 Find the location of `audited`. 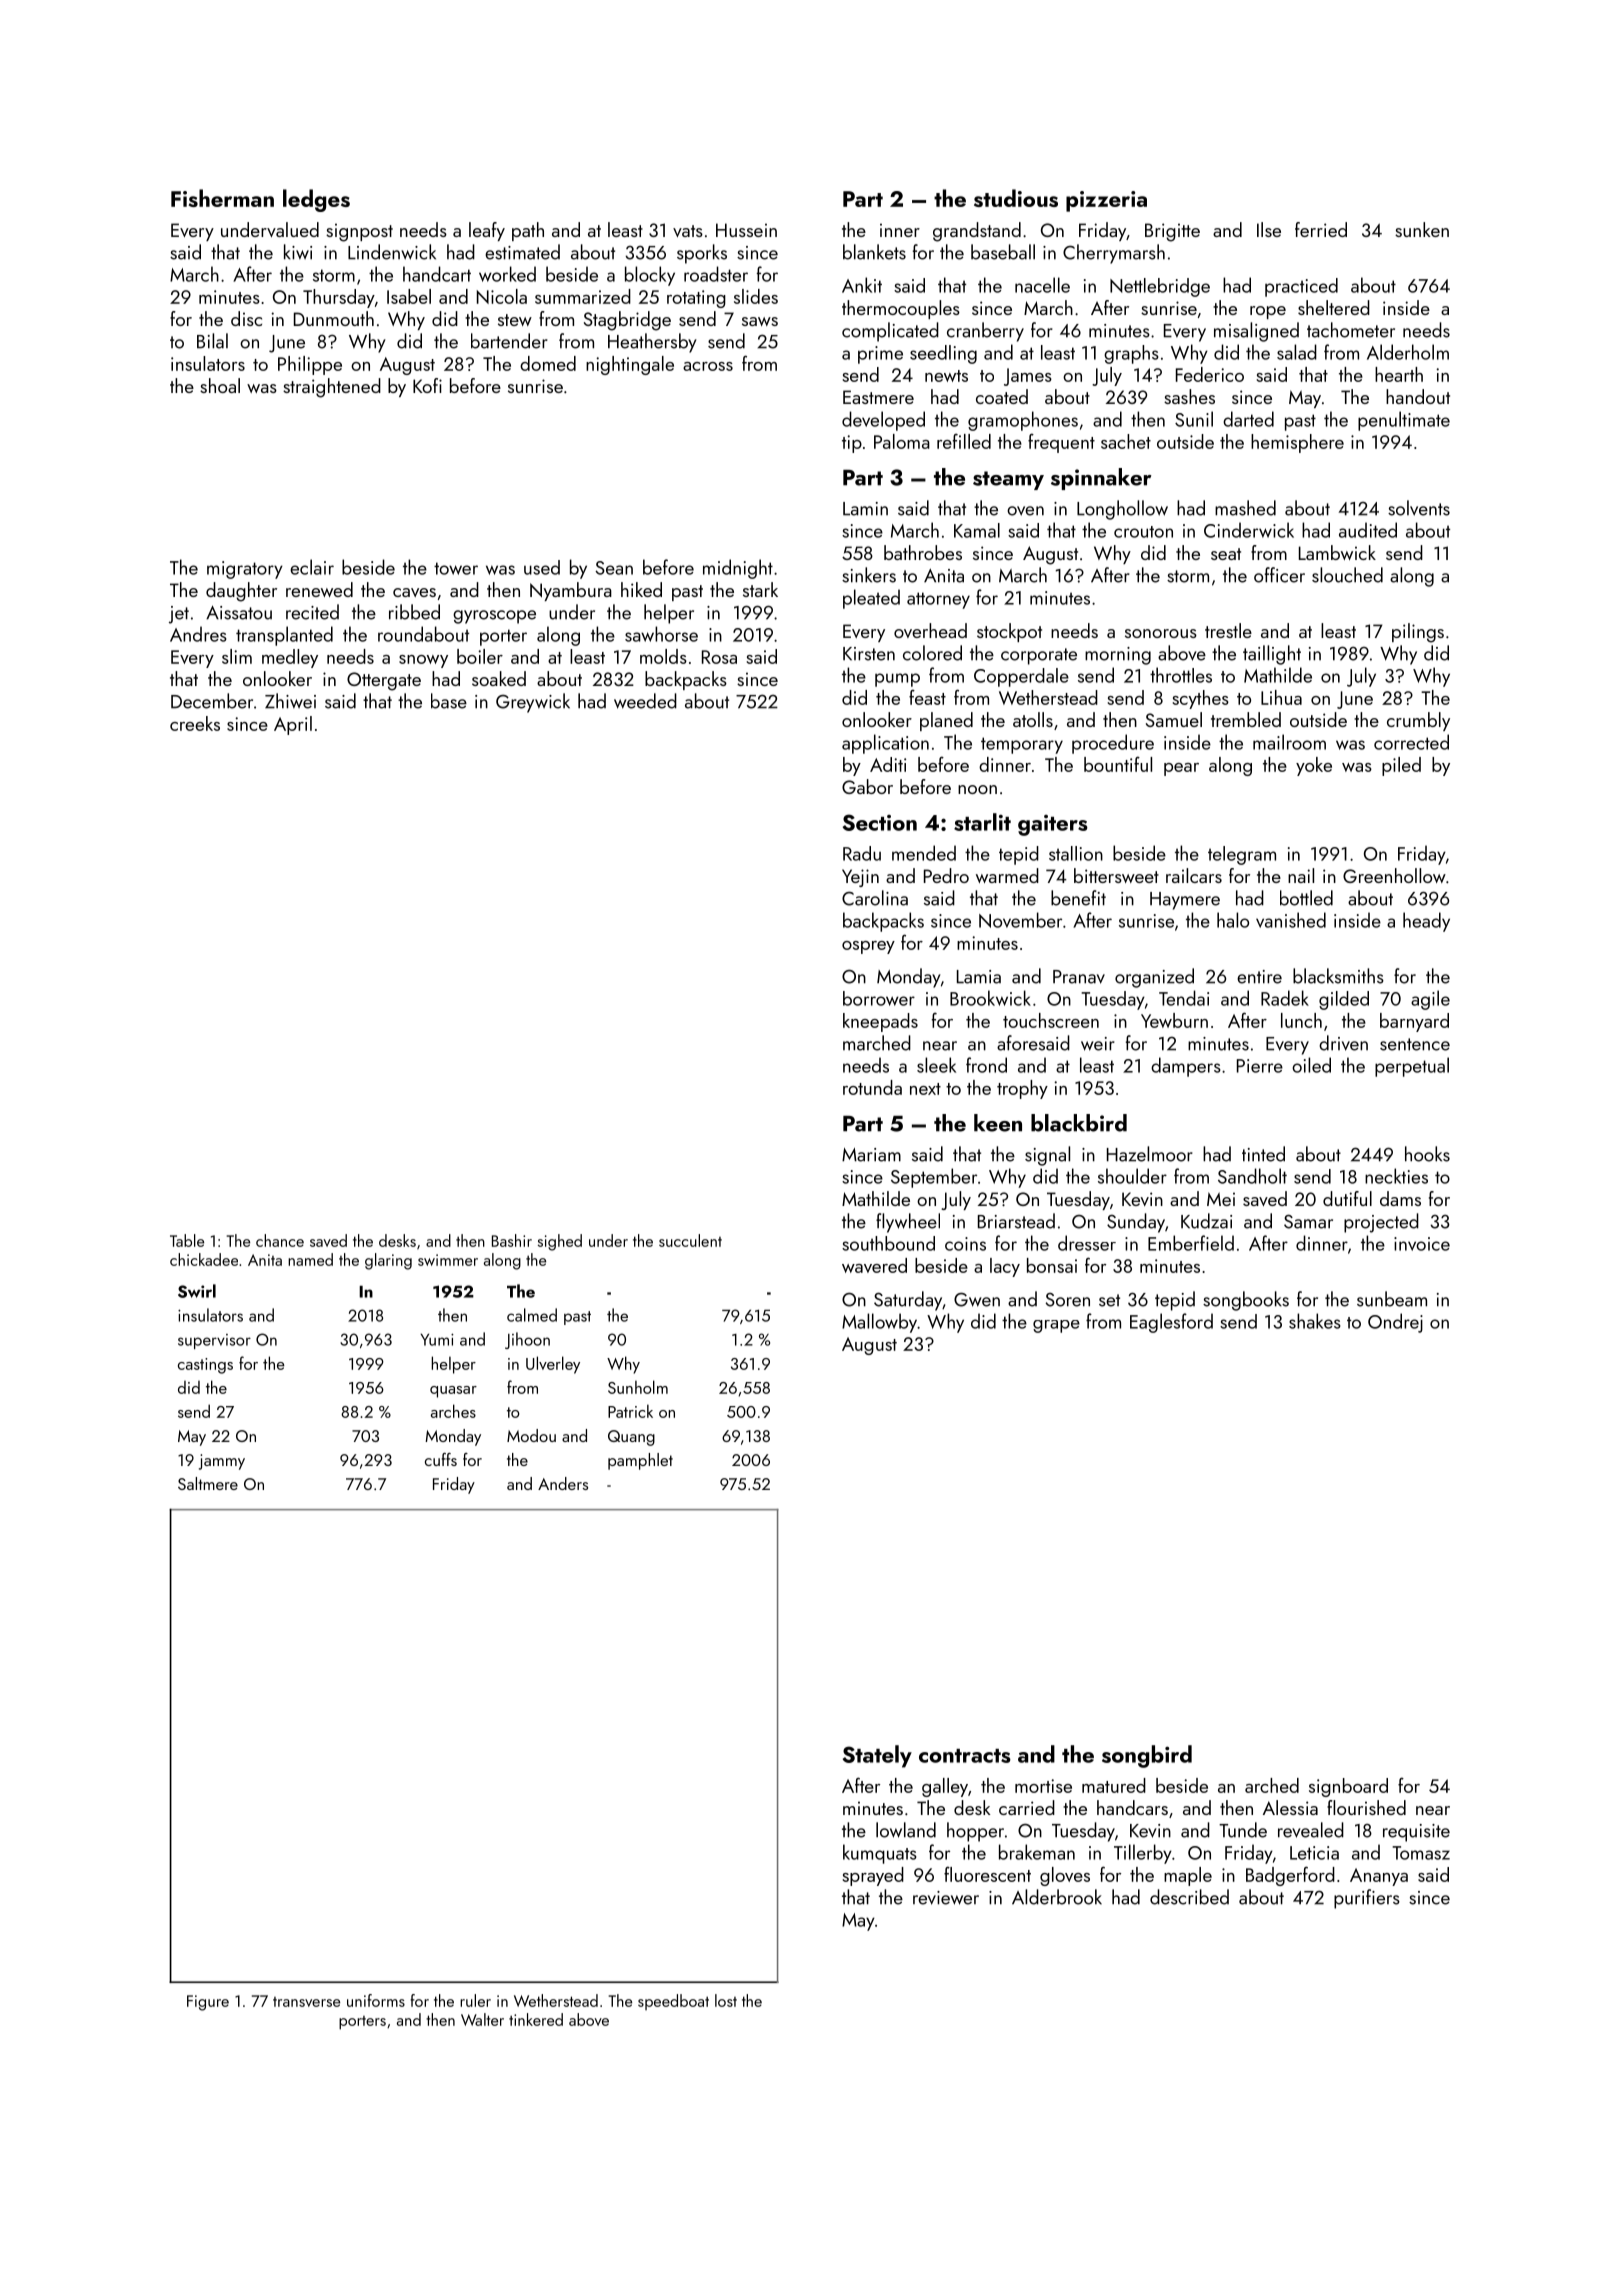

audited is located at coordinates (1368, 530).
